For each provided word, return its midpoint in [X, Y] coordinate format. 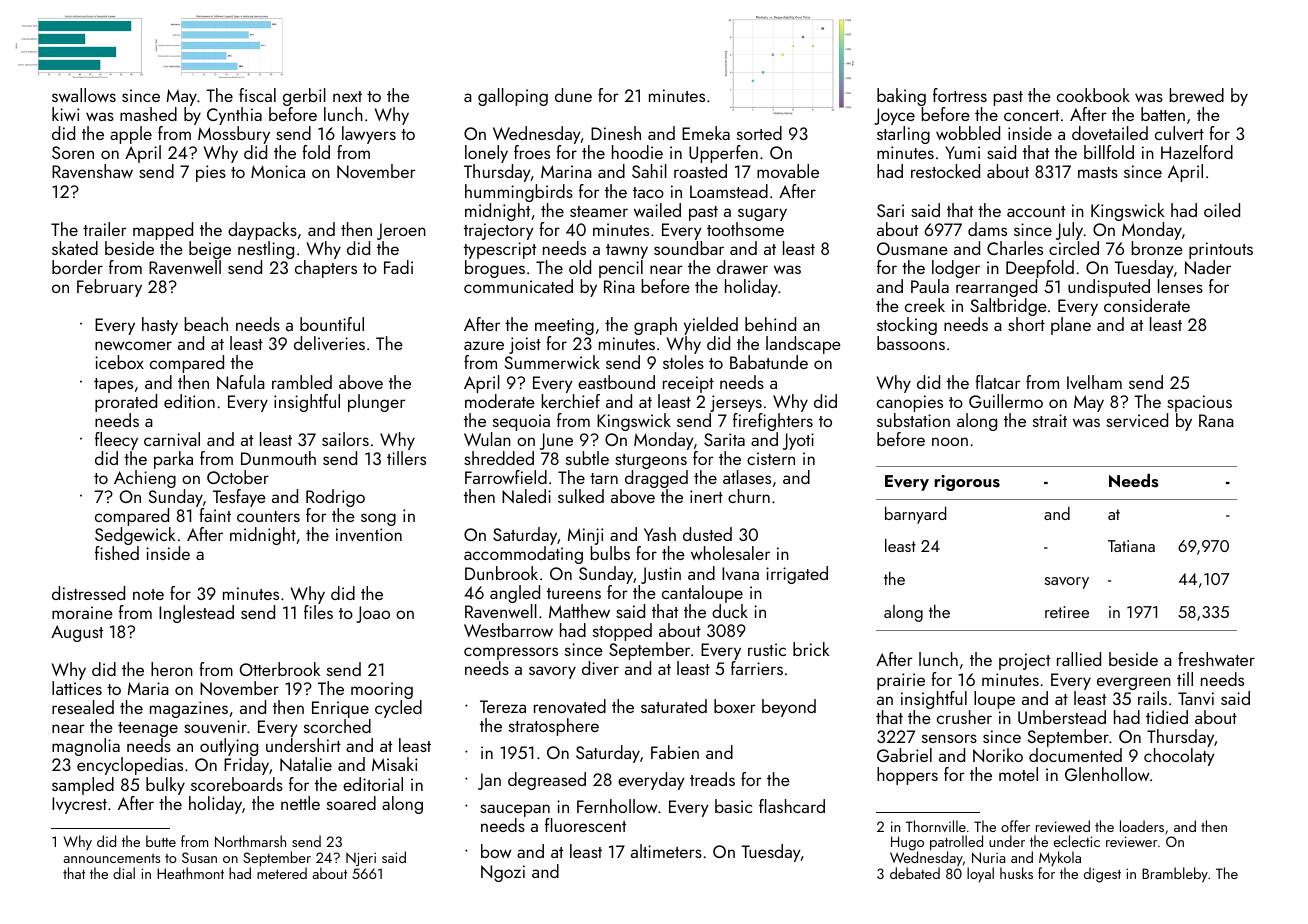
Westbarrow [508, 630]
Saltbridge [1008, 307]
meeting [564, 326]
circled [1074, 248]
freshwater [1216, 659]
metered [282, 873]
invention [369, 534]
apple [131, 135]
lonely [486, 154]
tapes [113, 385]
